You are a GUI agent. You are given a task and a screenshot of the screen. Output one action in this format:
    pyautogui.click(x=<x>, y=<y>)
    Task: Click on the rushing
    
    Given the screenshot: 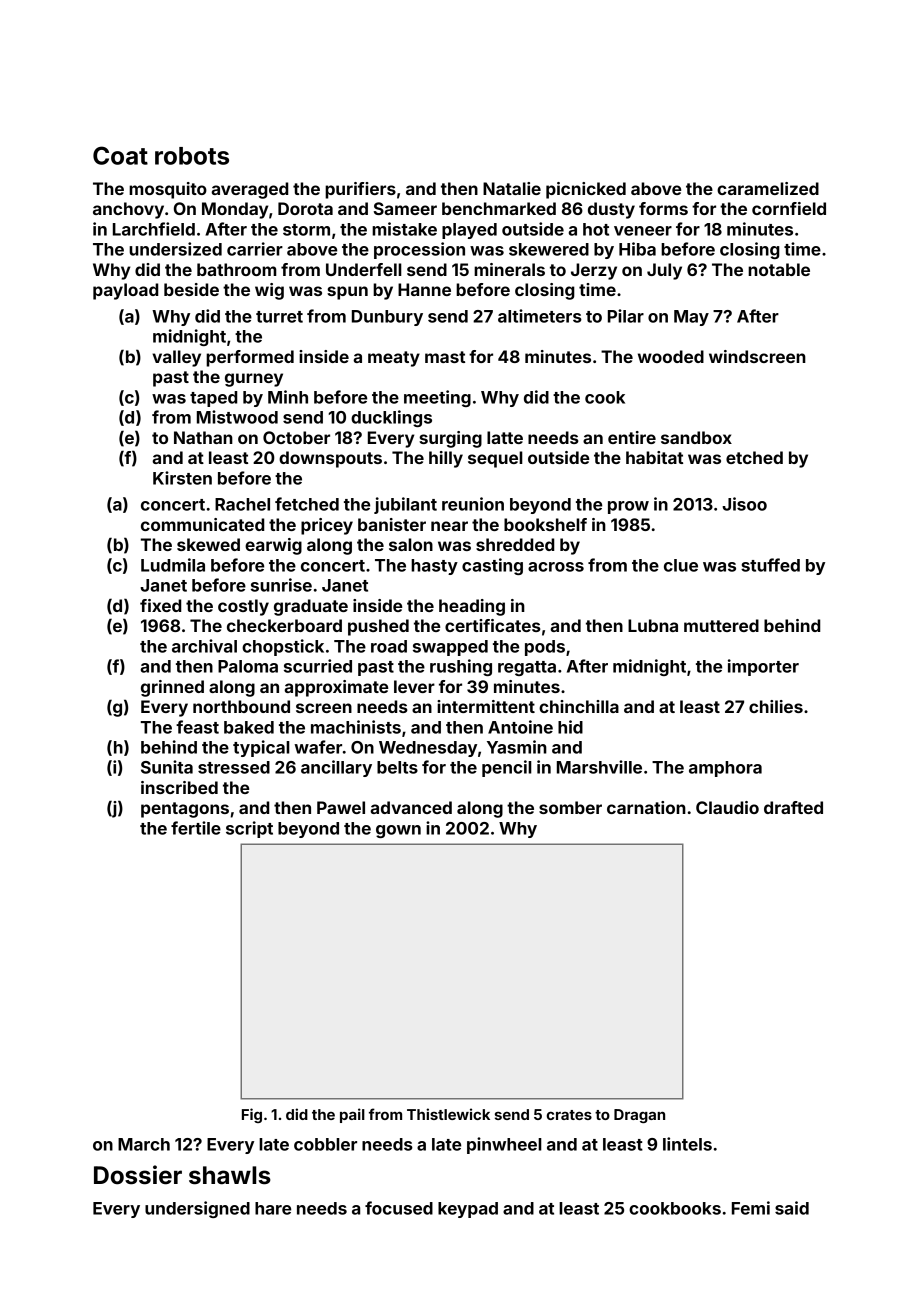 What is the action you would take?
    pyautogui.click(x=461, y=667)
